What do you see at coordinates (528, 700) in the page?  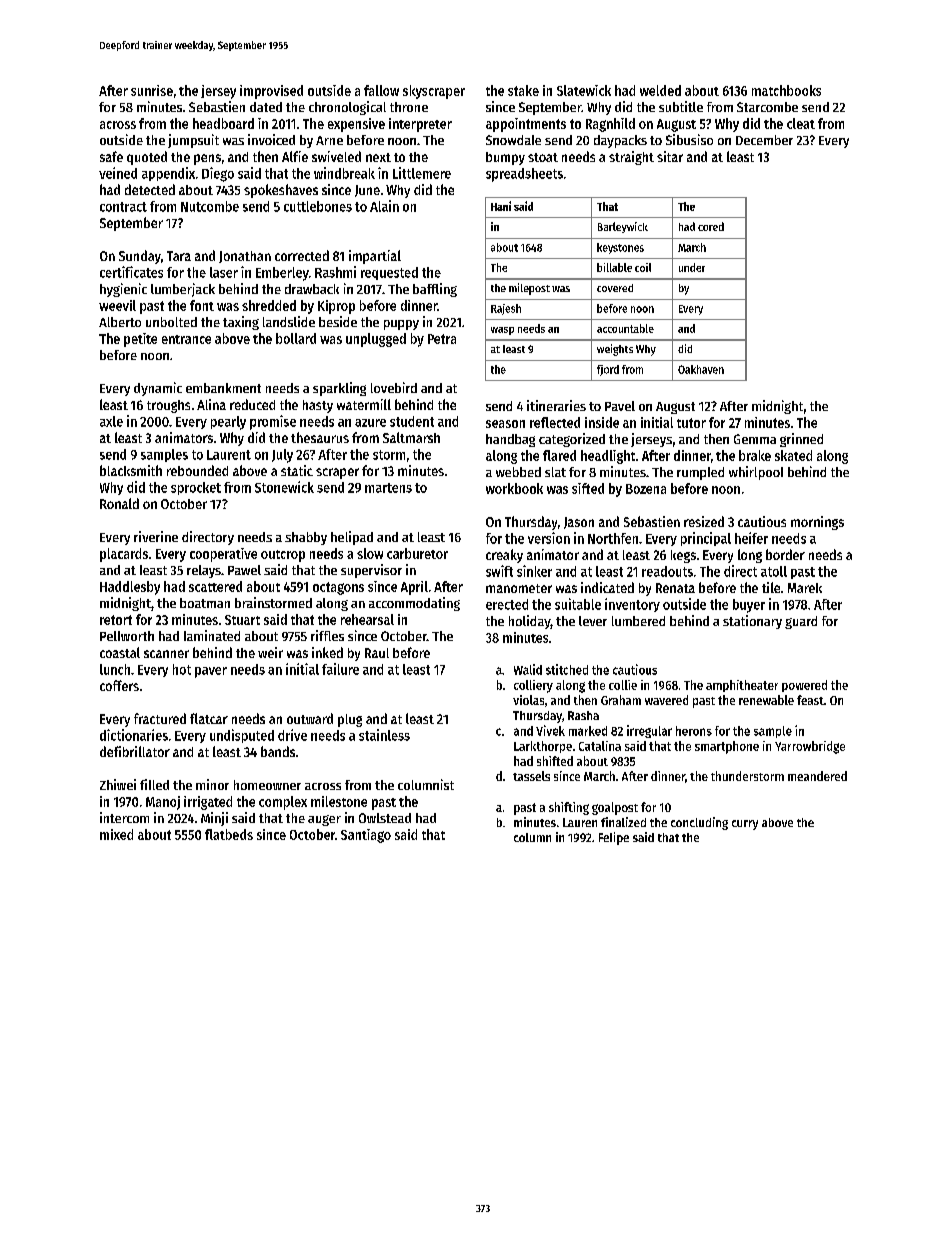 I see `violas` at bounding box center [528, 700].
